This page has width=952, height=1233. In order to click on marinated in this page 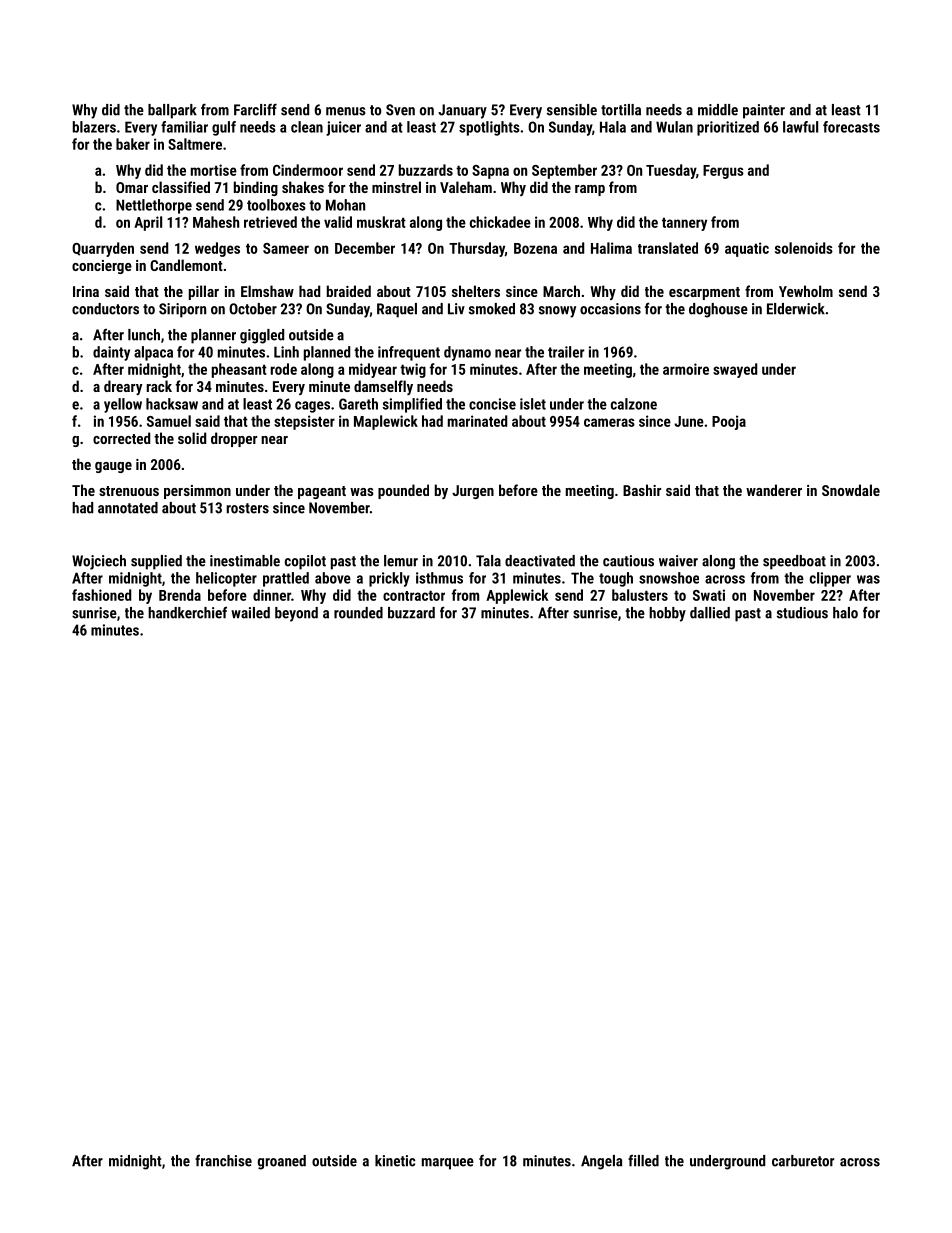, I will do `click(477, 421)`.
